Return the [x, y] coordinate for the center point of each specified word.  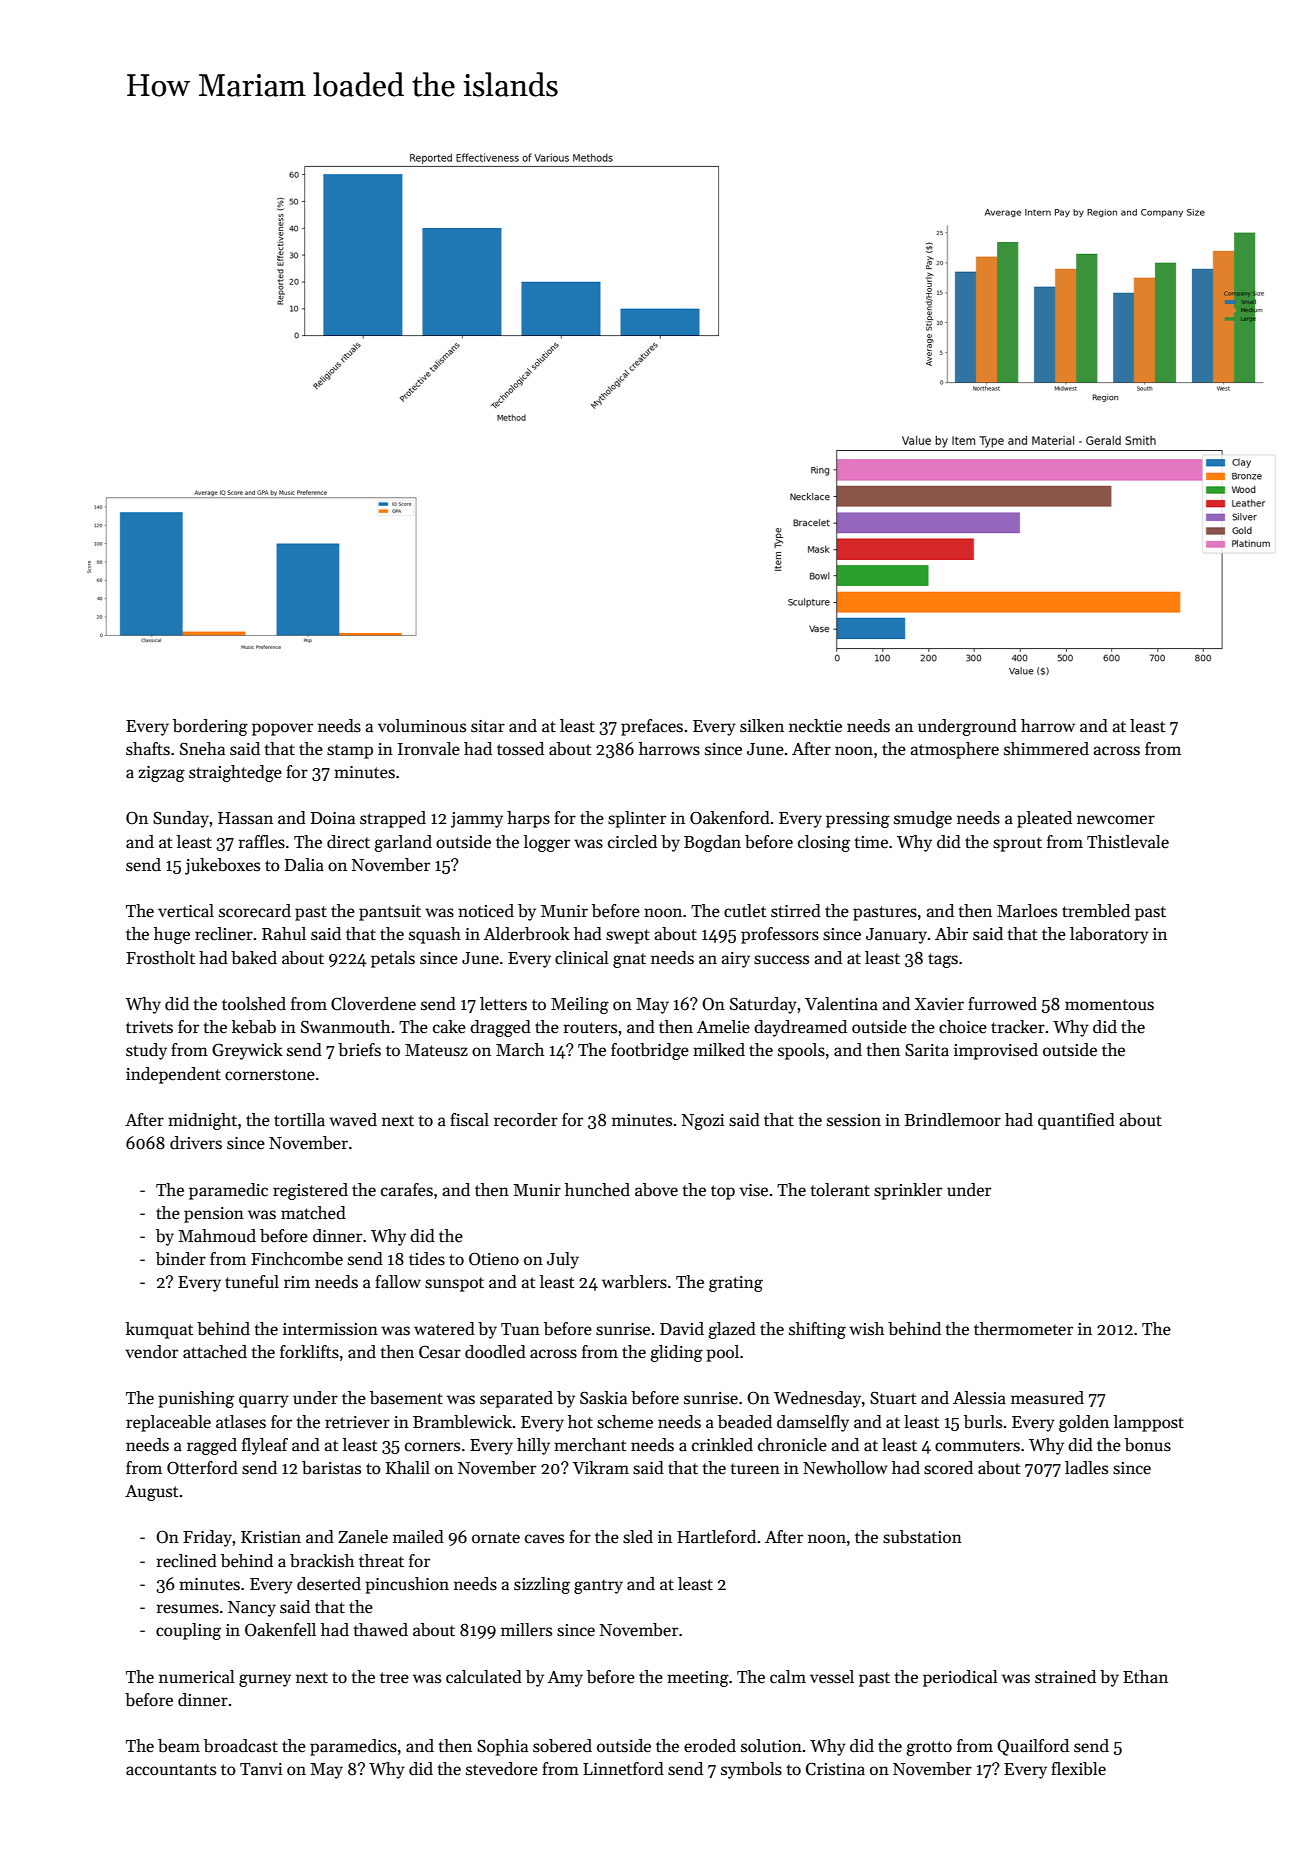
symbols [751, 1770]
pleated [1044, 819]
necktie [815, 726]
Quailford [1033, 1747]
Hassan [245, 818]
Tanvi [261, 1769]
